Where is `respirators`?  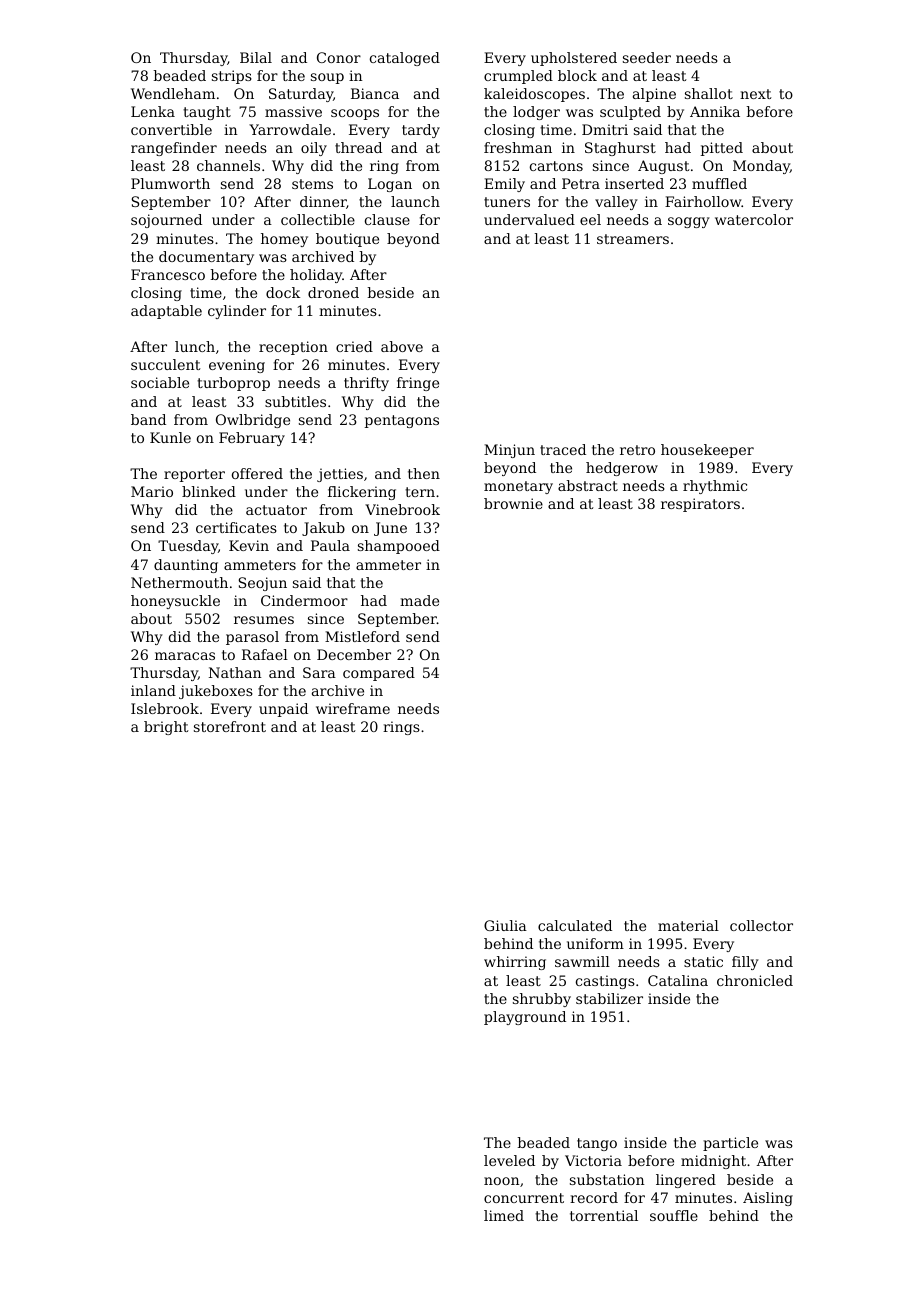
respirators is located at coordinates (700, 505).
